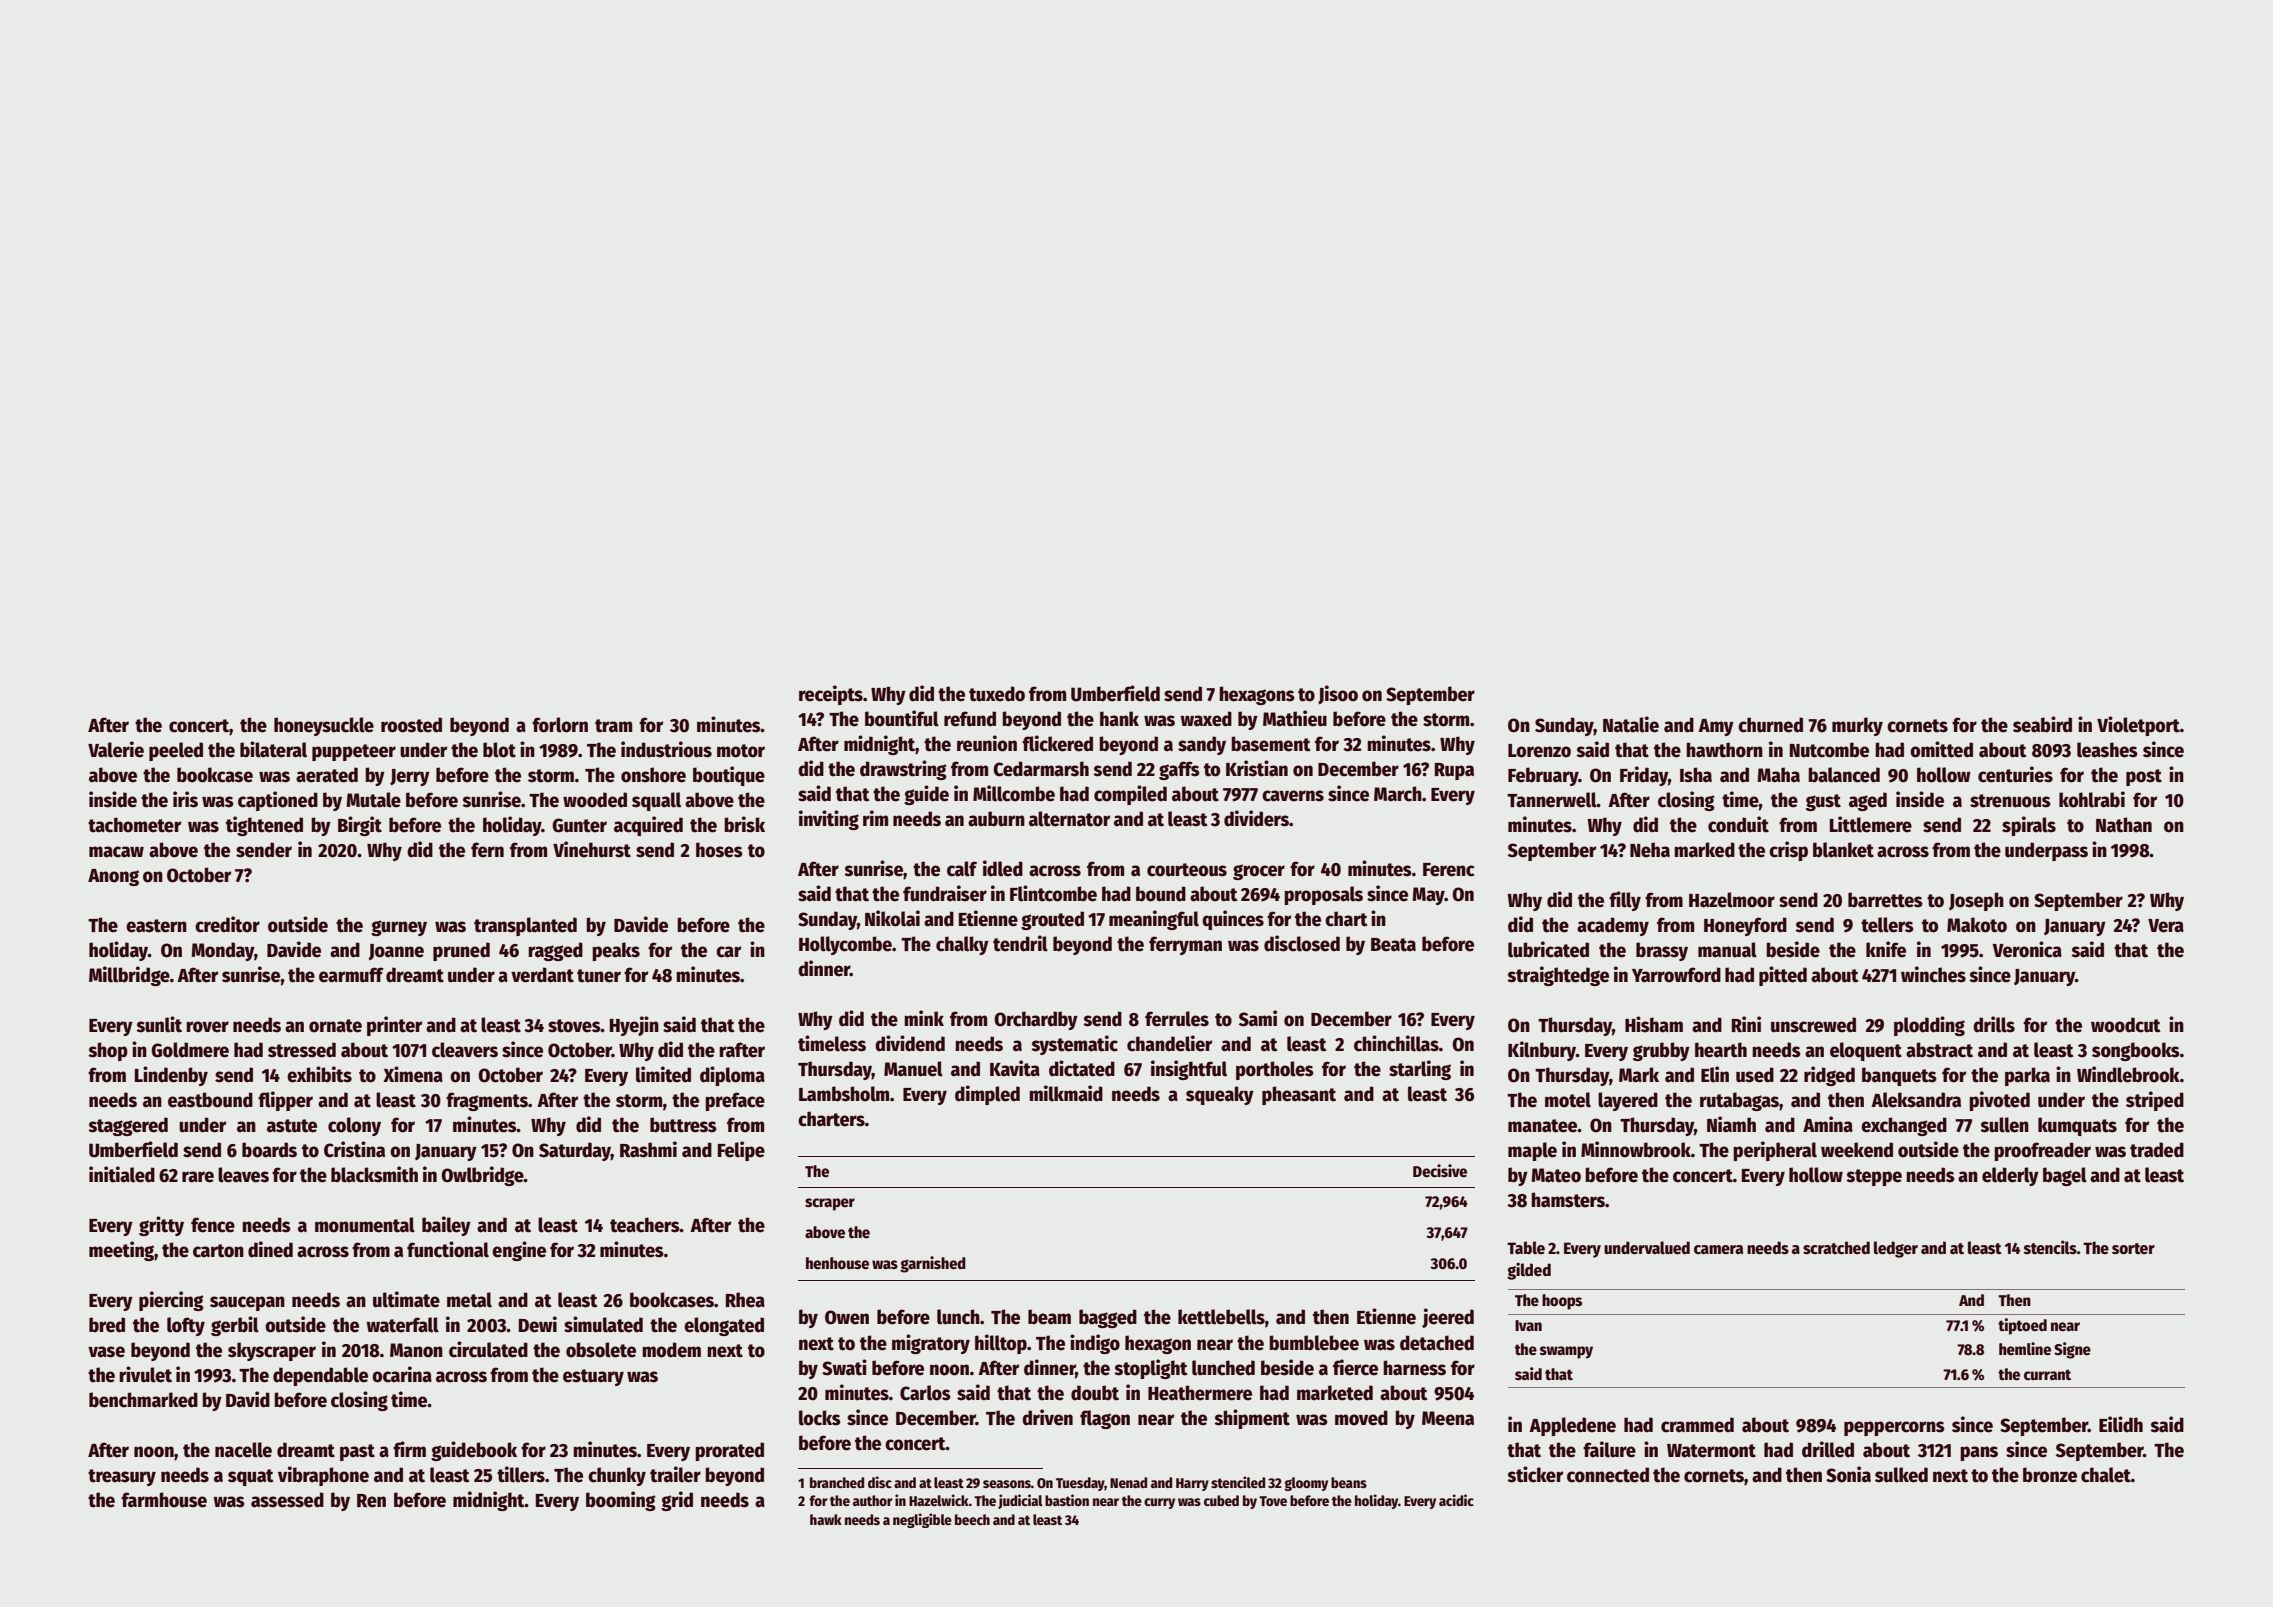 Image resolution: width=2273 pixels, height=1607 pixels. Describe the element at coordinates (243, 1450) in the screenshot. I see `nacelle` at that location.
